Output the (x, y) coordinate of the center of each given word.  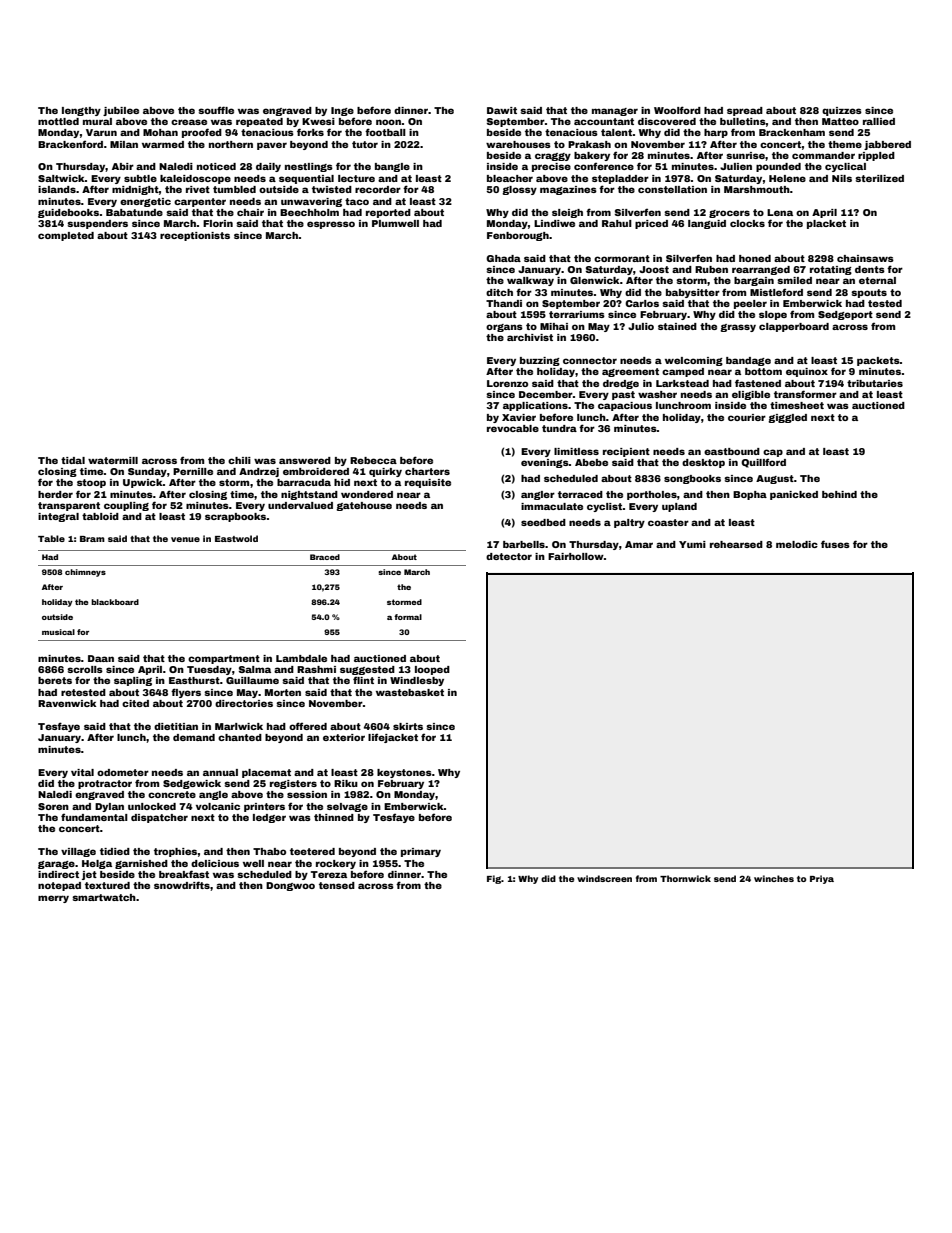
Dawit (502, 110)
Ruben (711, 269)
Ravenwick (67, 703)
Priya (822, 879)
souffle (216, 110)
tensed (337, 885)
